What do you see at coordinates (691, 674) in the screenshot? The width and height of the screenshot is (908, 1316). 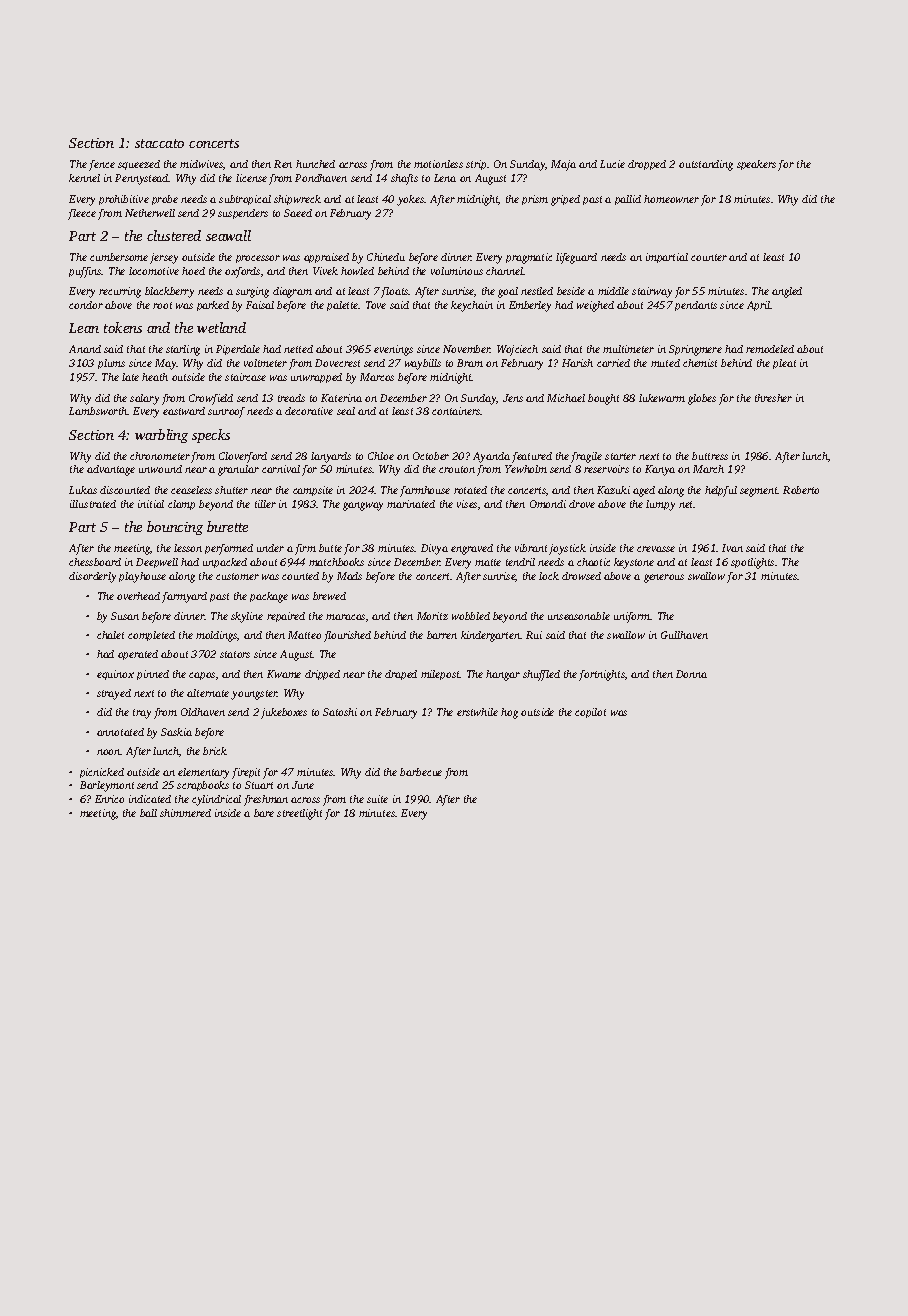 I see `Donna` at bounding box center [691, 674].
